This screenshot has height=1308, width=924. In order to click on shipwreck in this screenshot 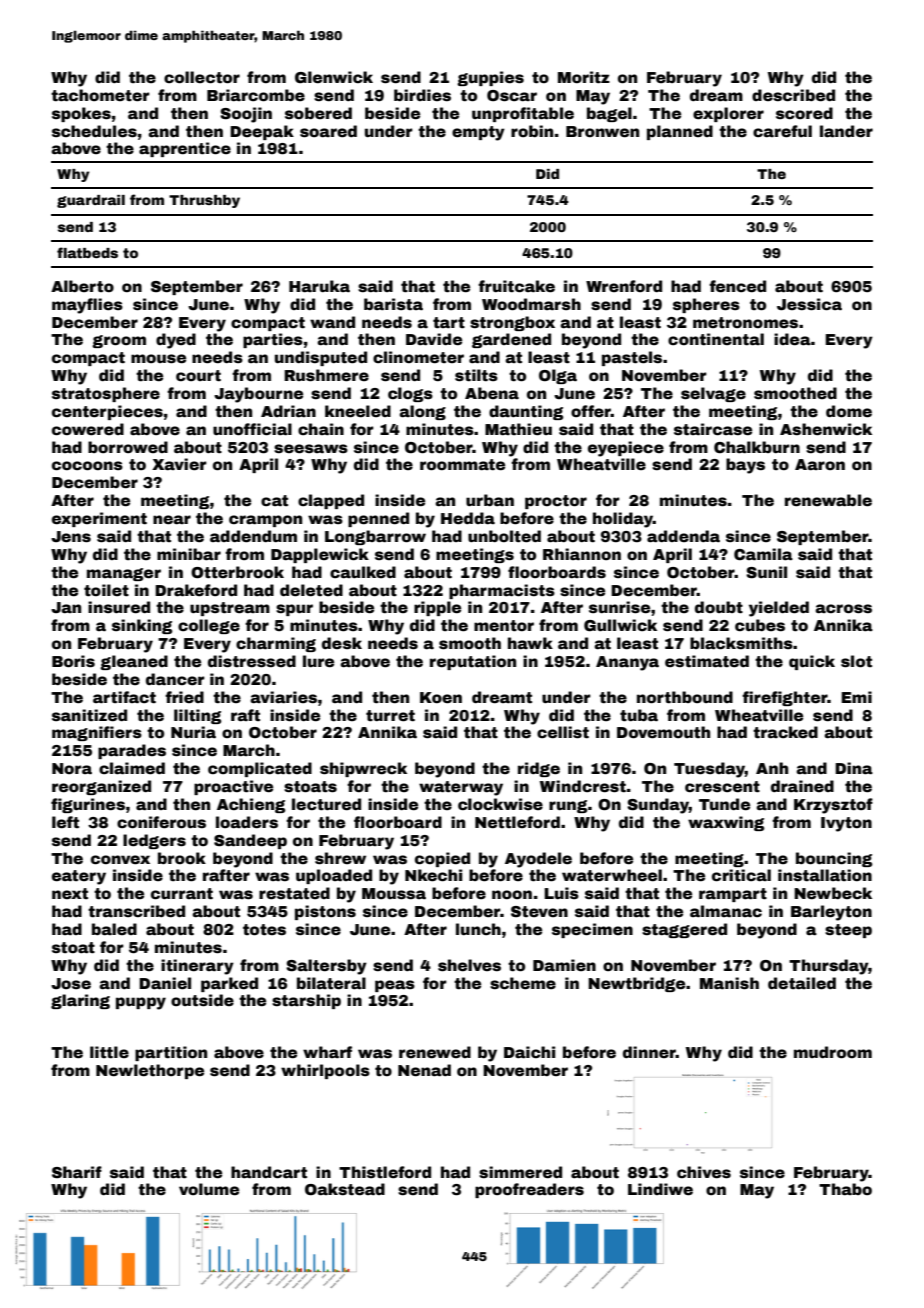, I will do `click(363, 769)`.
